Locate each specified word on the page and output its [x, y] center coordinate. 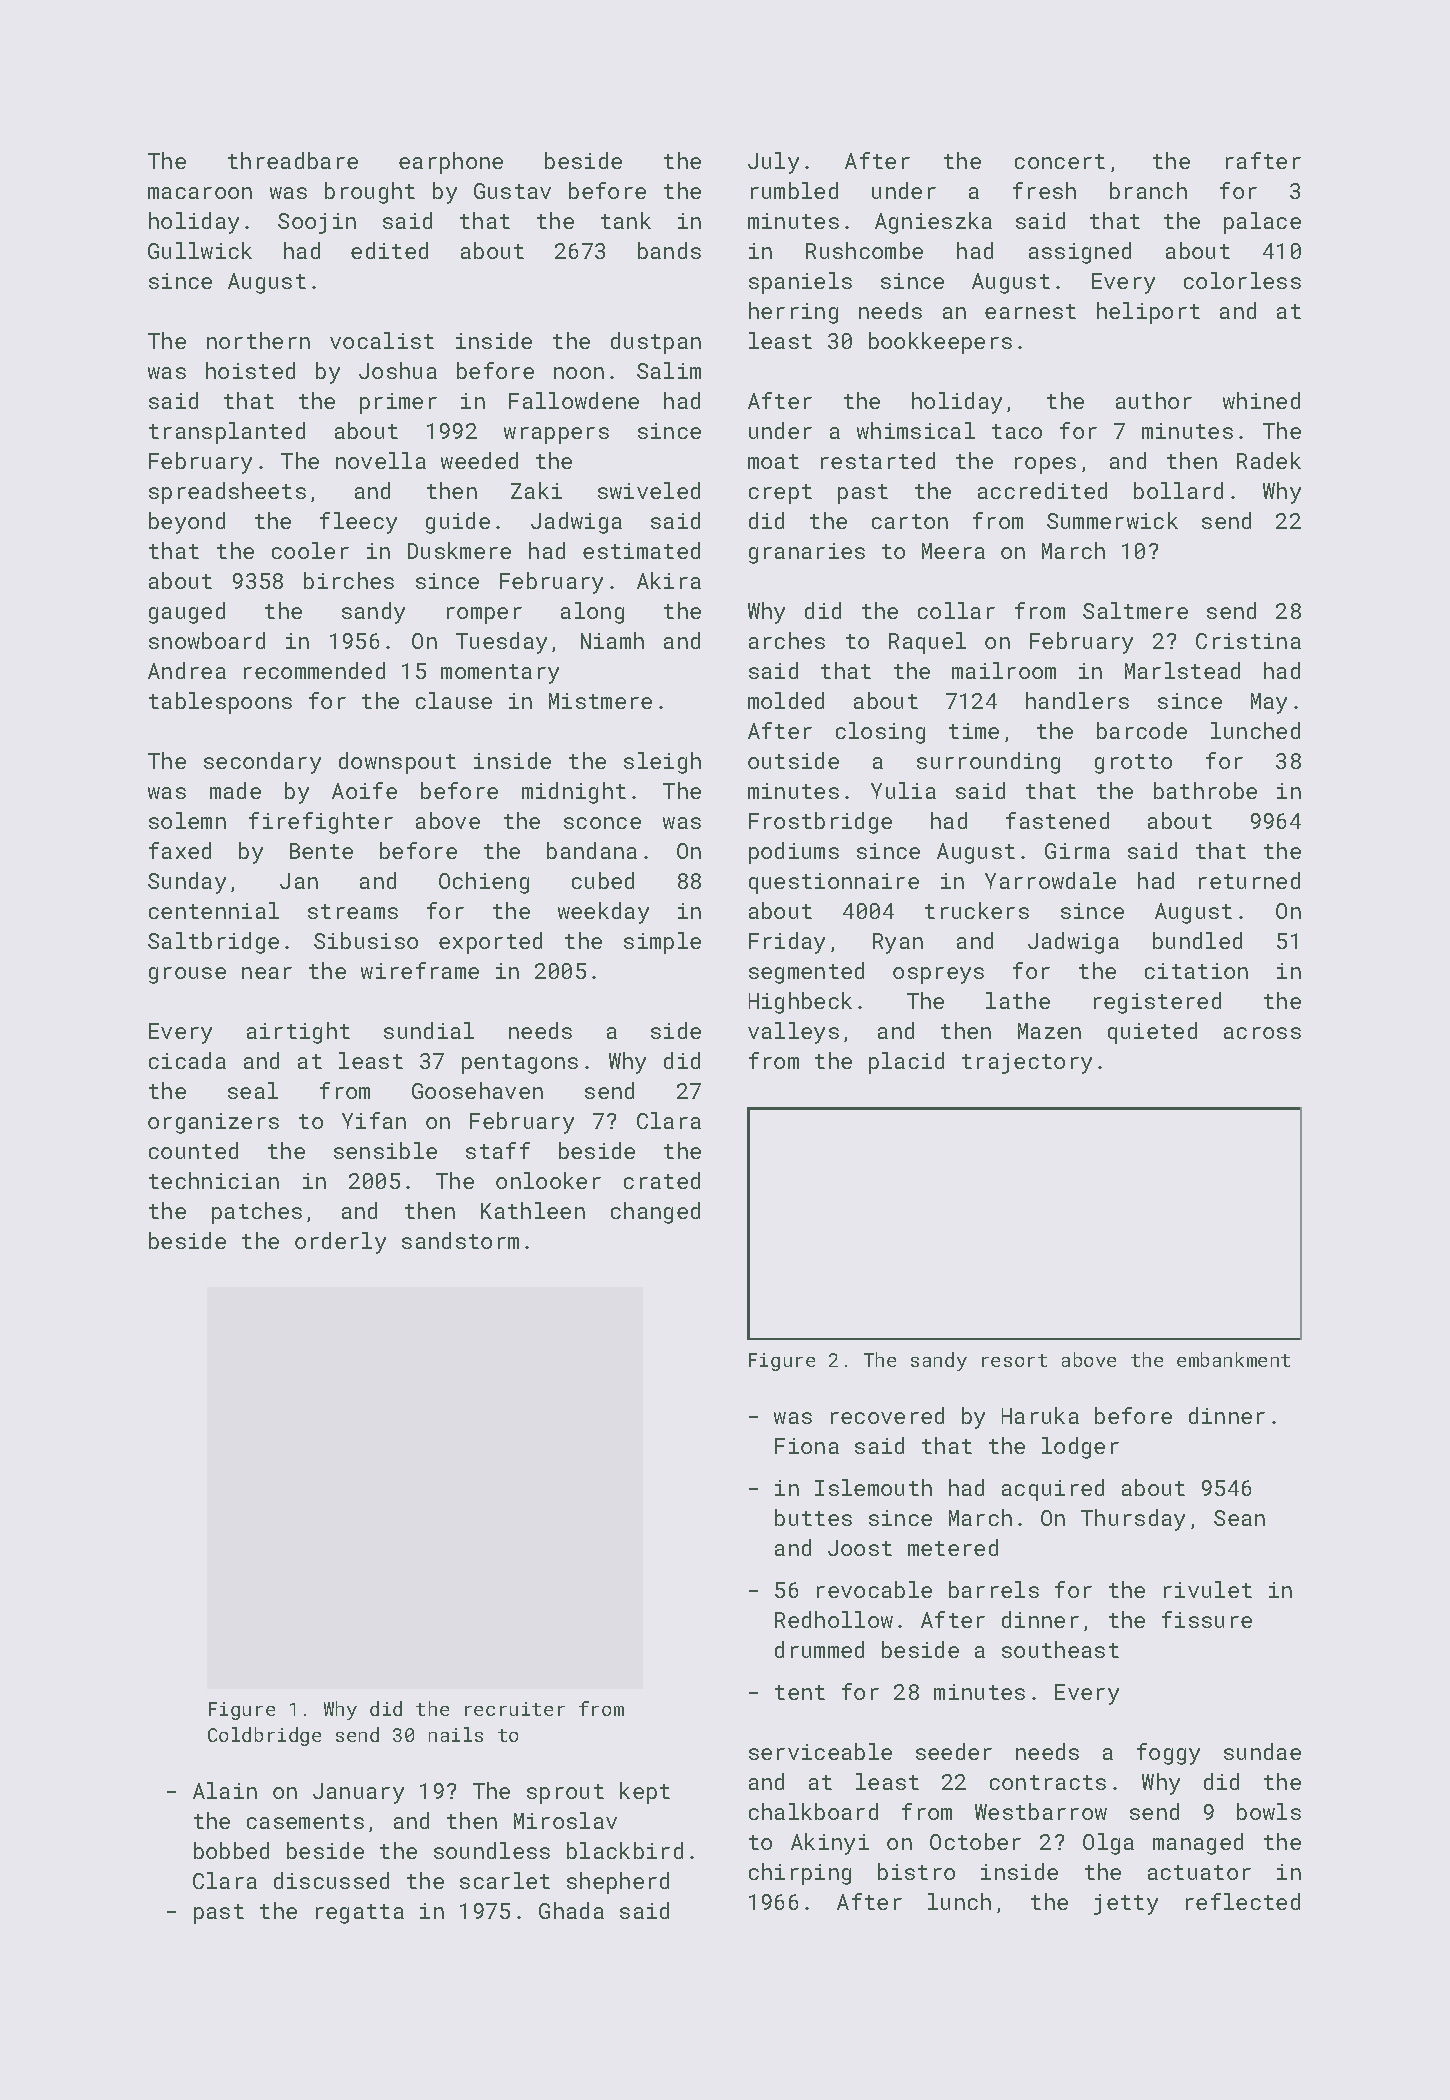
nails [456, 1734]
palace [1262, 223]
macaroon [200, 193]
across [1262, 1033]
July [773, 163]
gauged [187, 613]
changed [655, 1213]
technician [214, 1180]
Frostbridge [820, 823]
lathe [1018, 1000]
